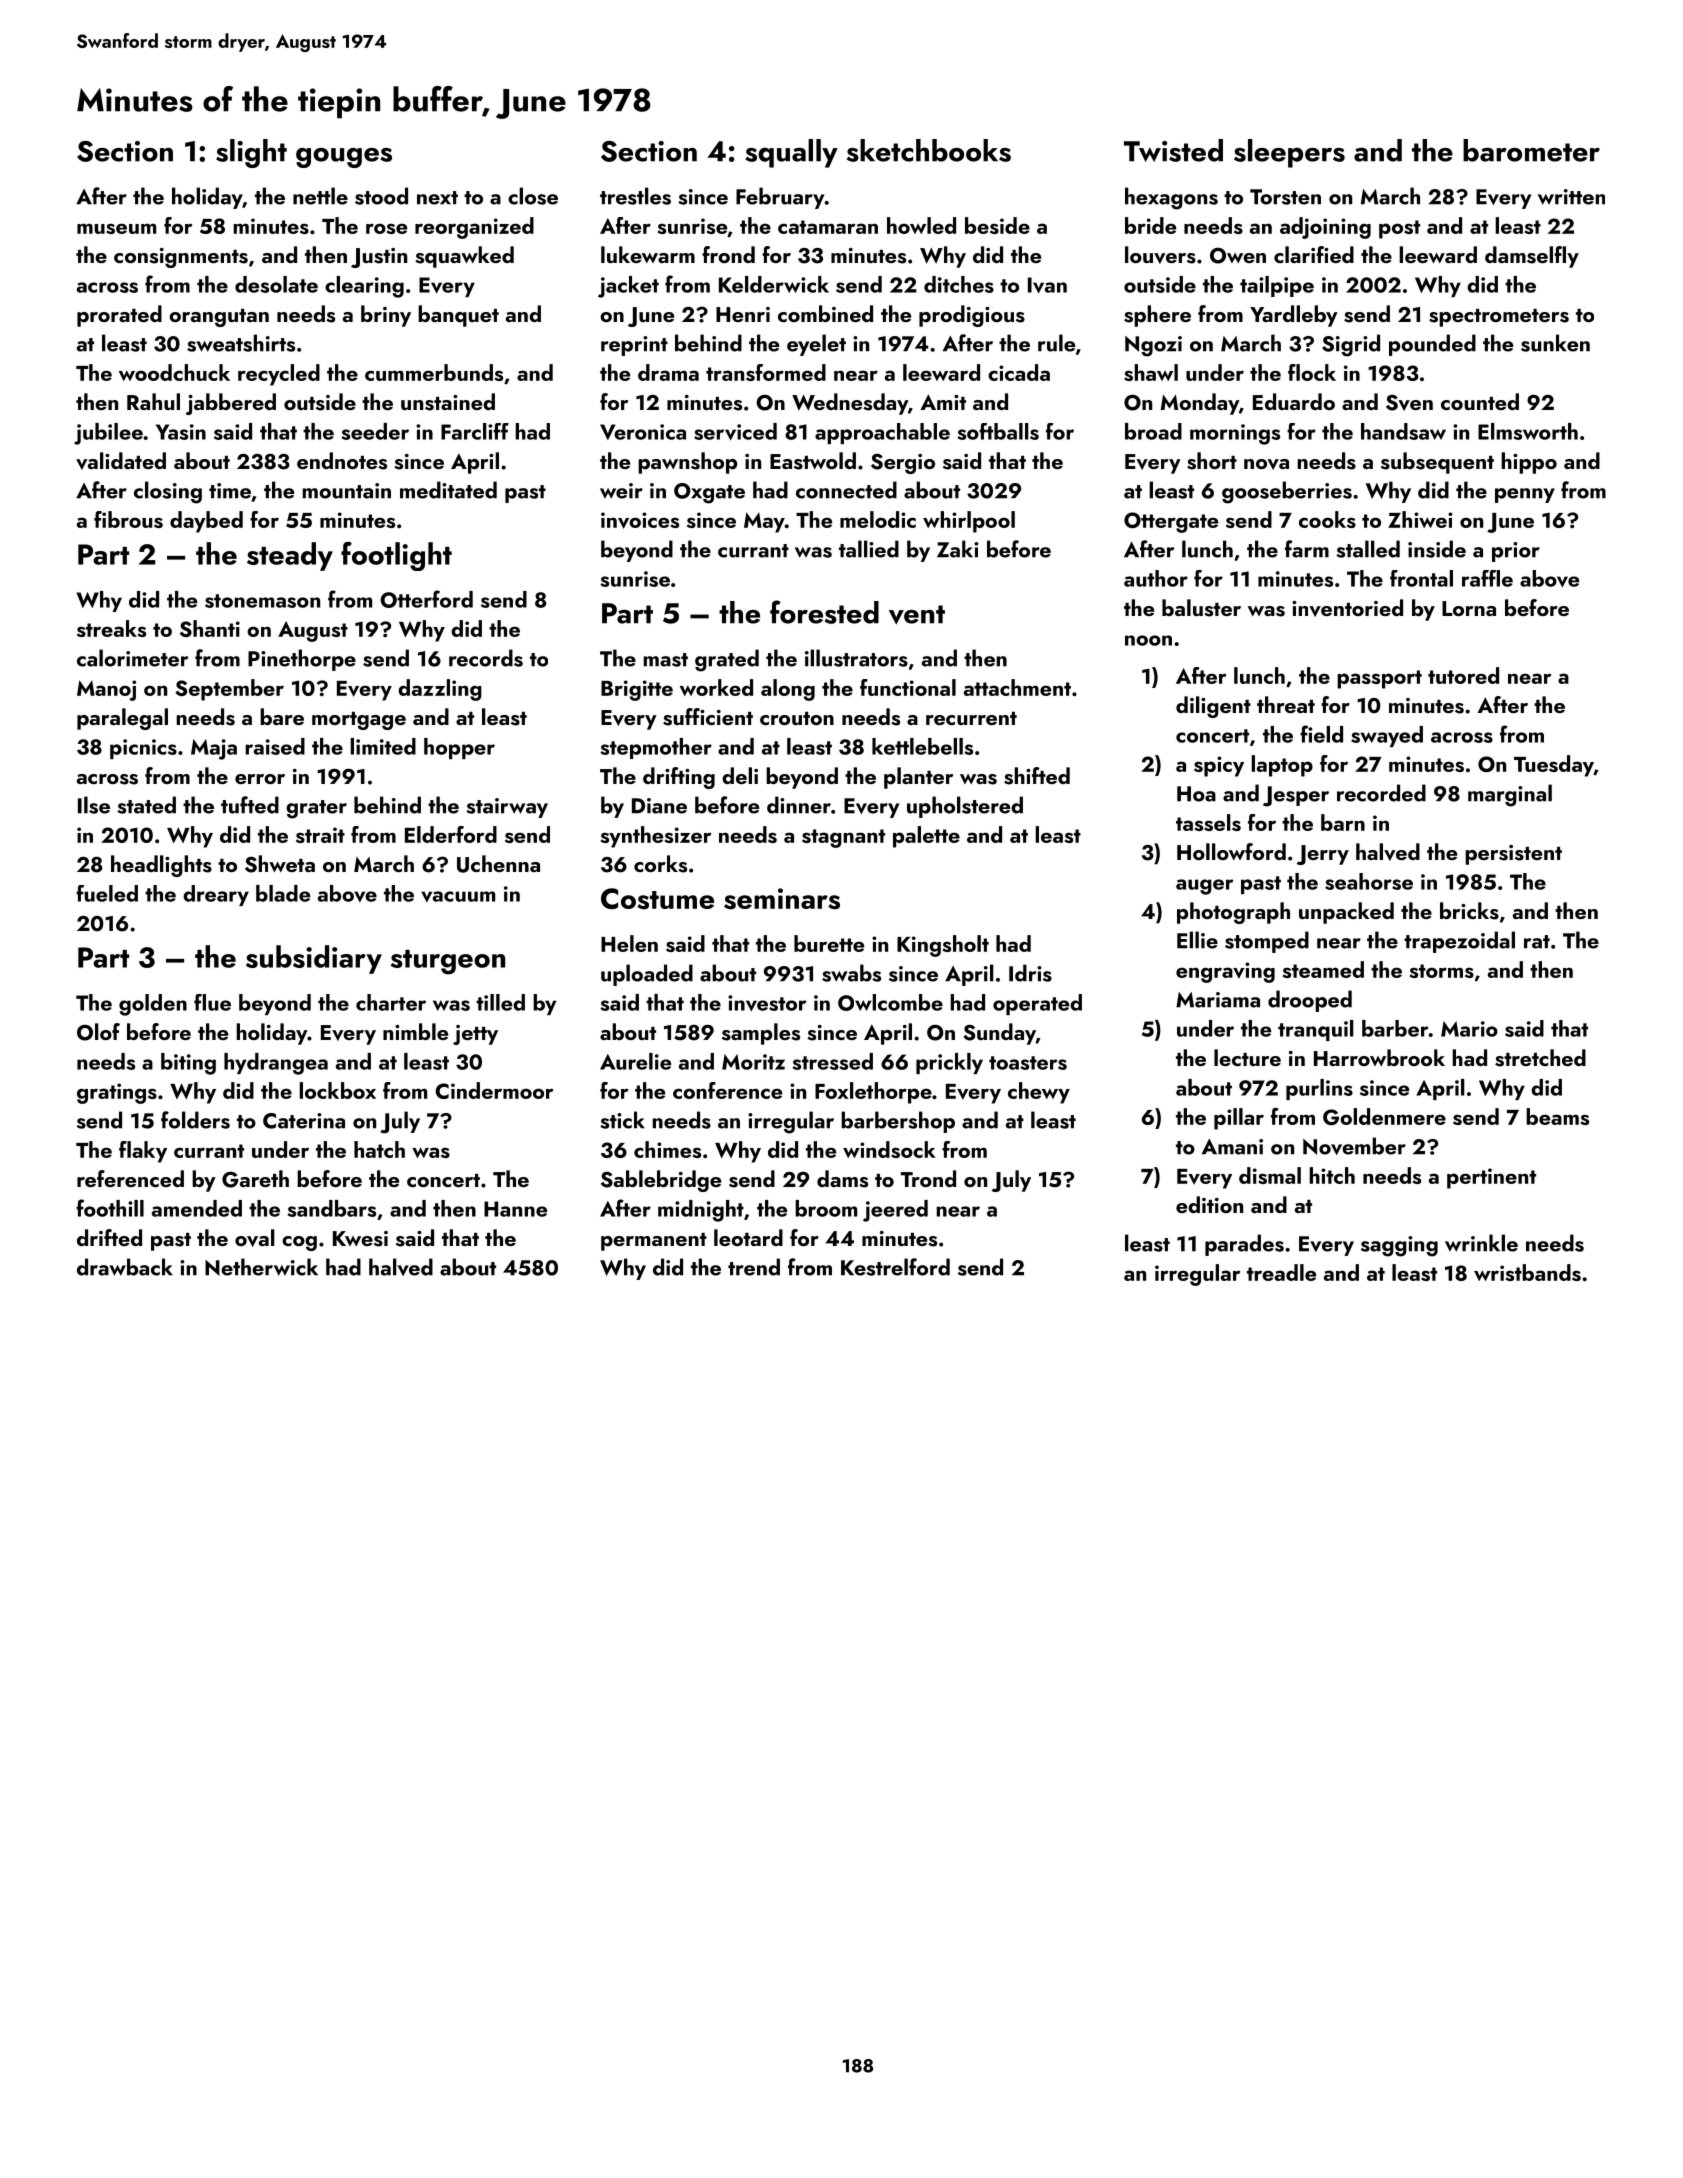 This document has width=1683, height=2178. What do you see at coordinates (251, 153) in the document?
I see `slight` at bounding box center [251, 153].
